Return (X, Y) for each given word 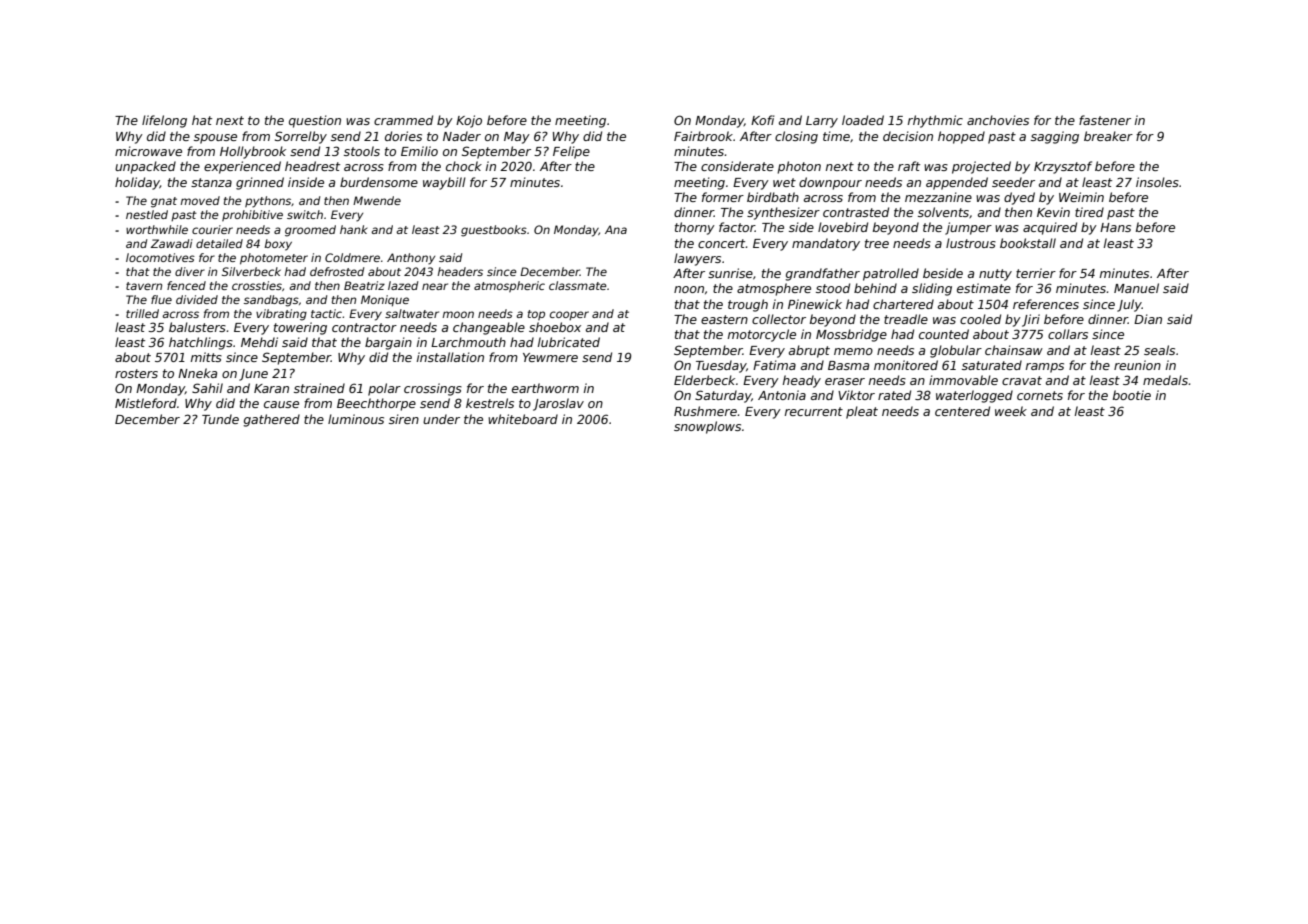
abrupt (809, 351)
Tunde (220, 419)
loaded (863, 120)
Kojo (469, 121)
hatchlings (201, 343)
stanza (211, 182)
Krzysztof (1063, 167)
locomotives (160, 257)
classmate (577, 285)
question (315, 121)
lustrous (971, 243)
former (723, 197)
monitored (906, 365)
